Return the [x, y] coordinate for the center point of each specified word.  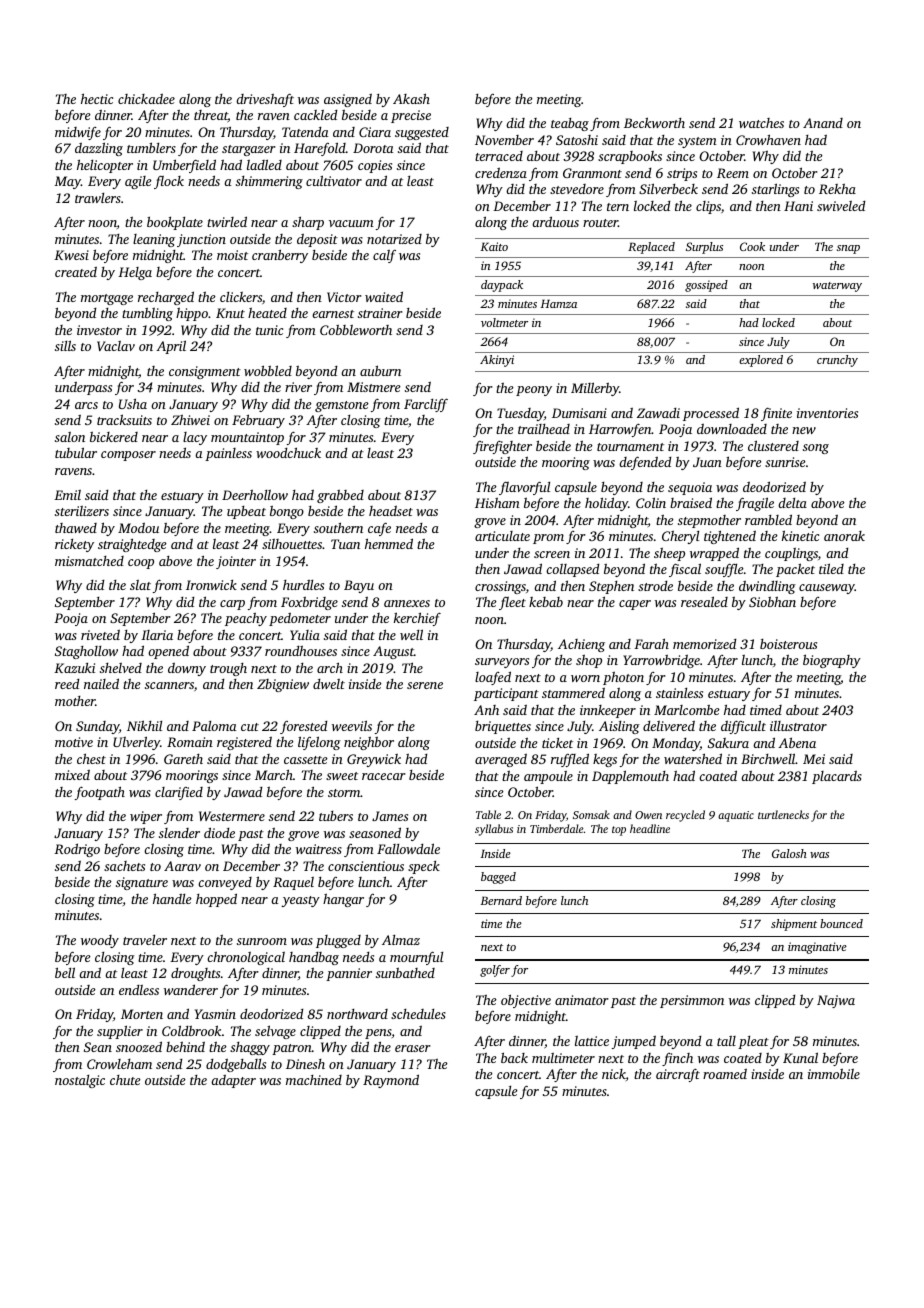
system [697, 142]
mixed [72, 775]
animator [582, 1000]
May [67, 182]
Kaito [494, 246]
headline [650, 828]
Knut [230, 313]
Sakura [728, 743]
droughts [195, 974]
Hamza [559, 303]
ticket [557, 743]
